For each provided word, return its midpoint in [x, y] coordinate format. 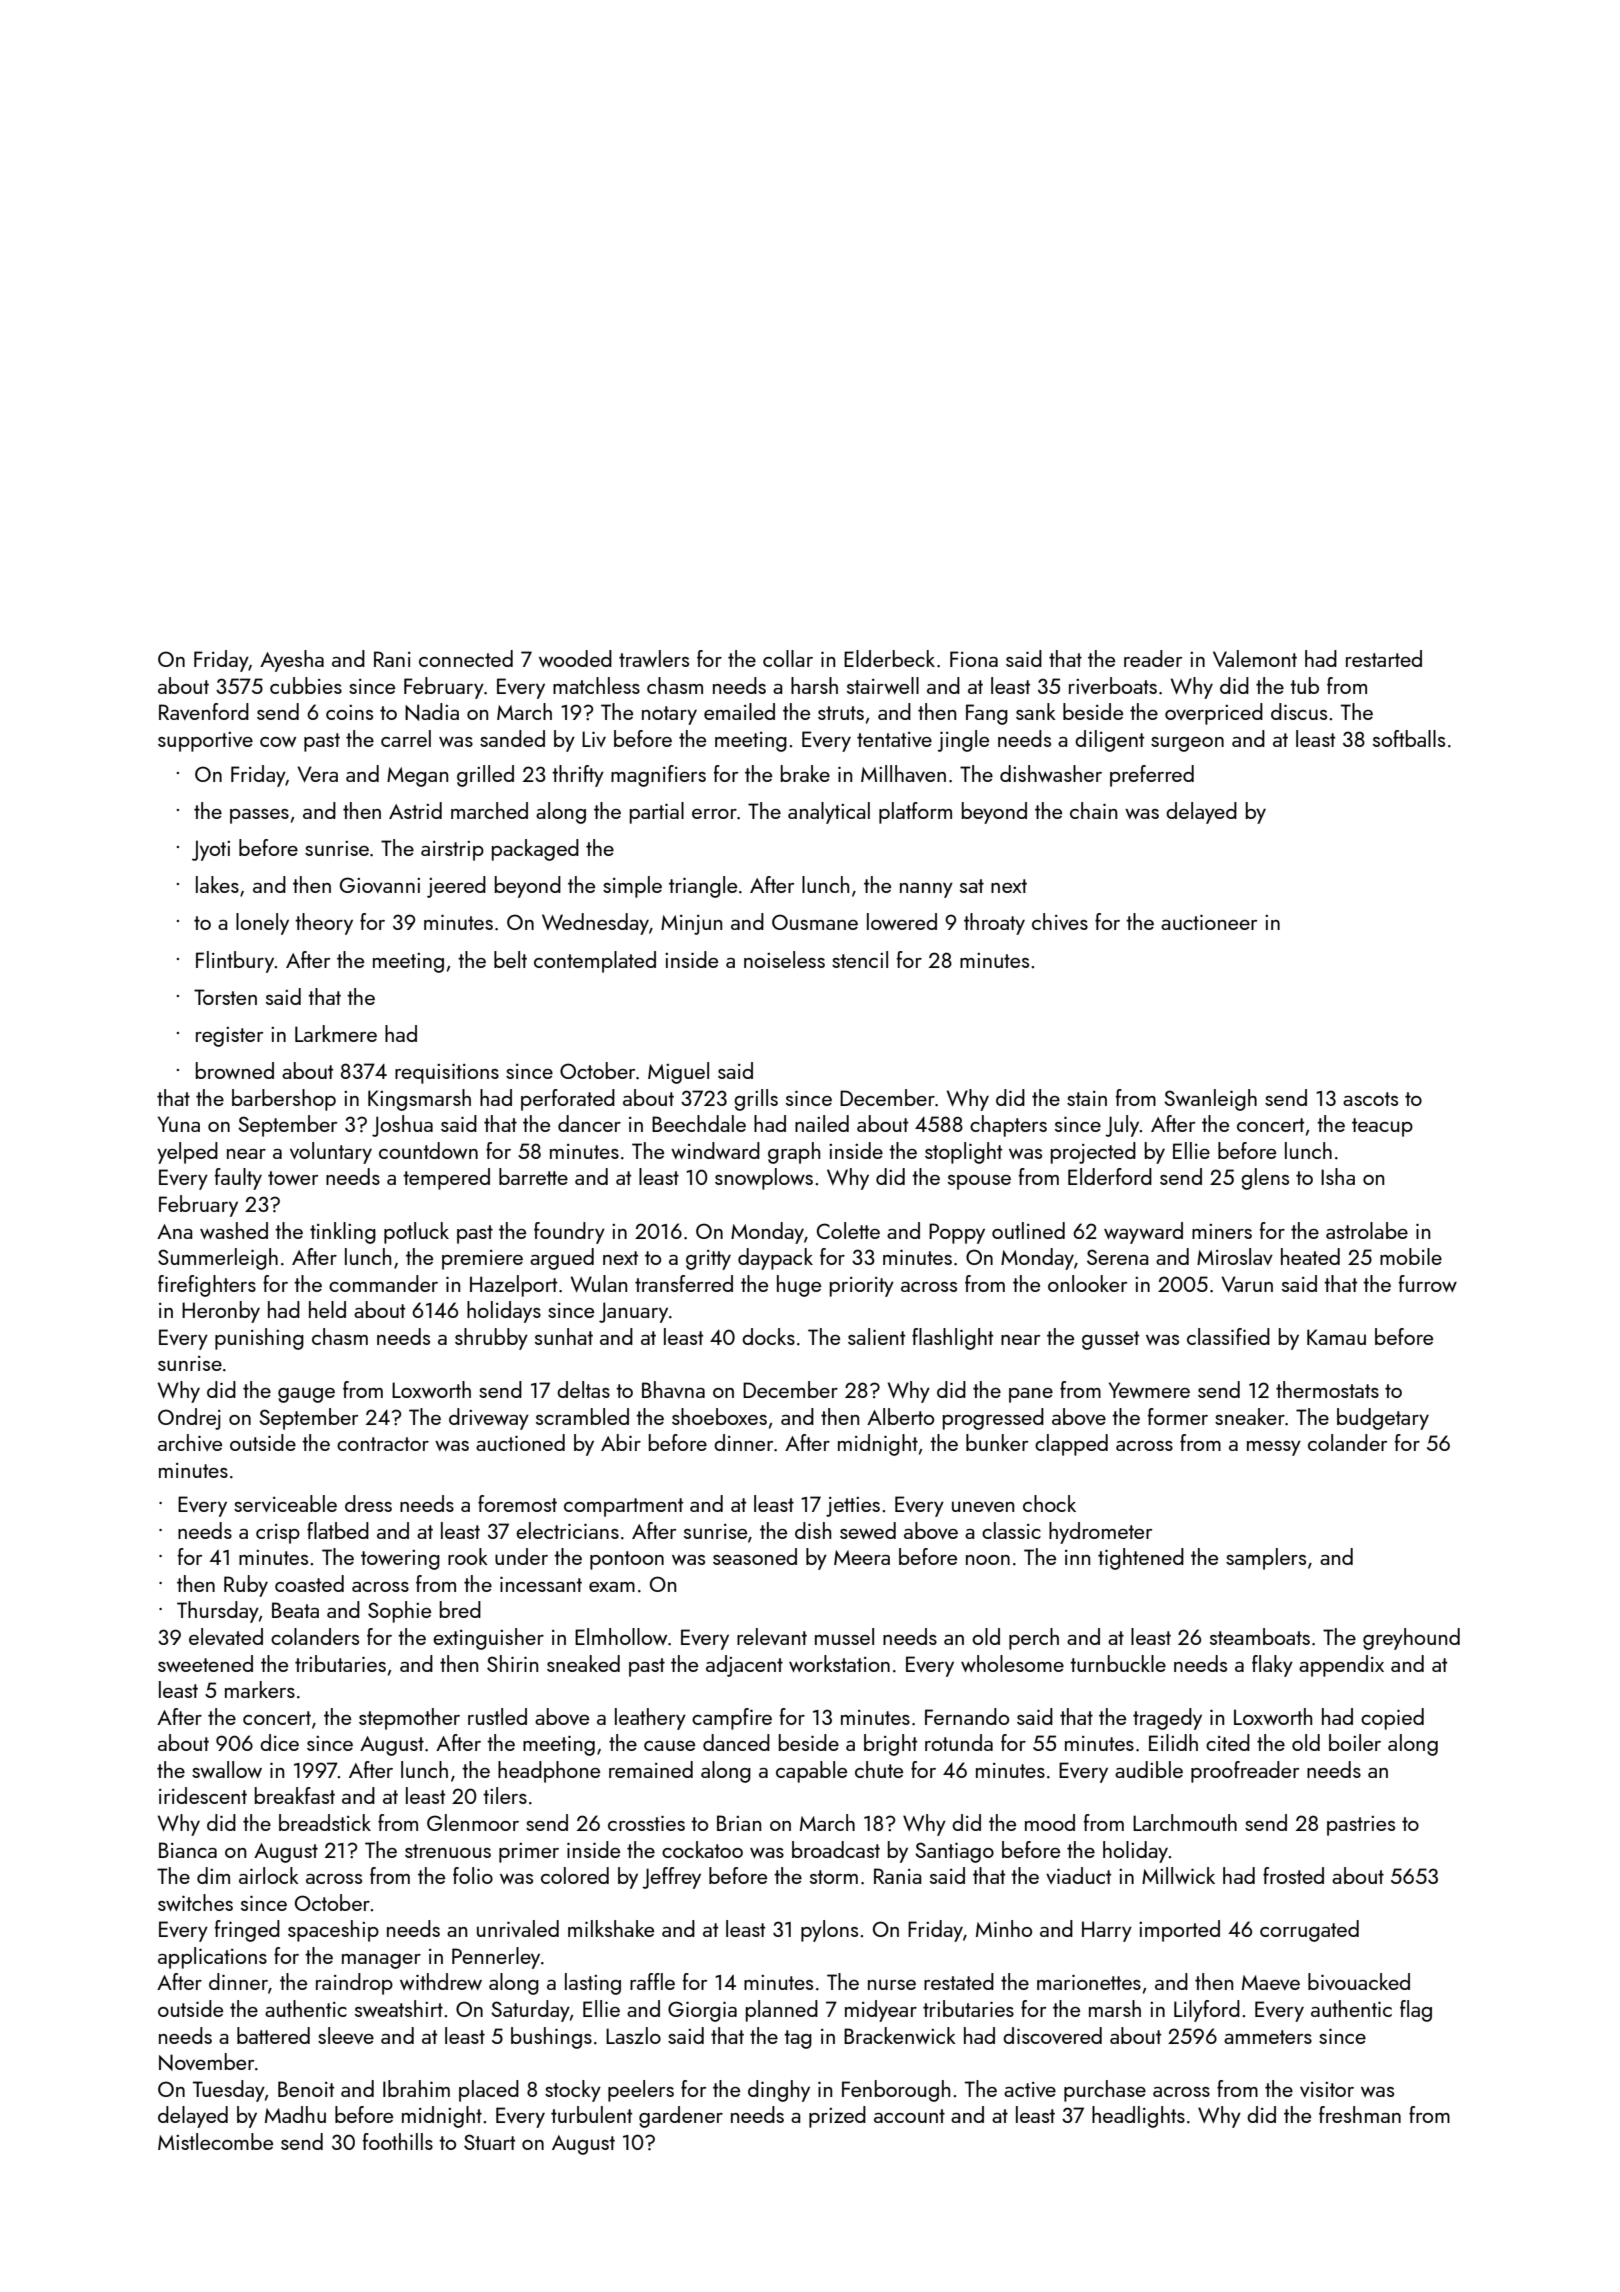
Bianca [188, 1850]
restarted [1384, 658]
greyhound [1411, 1639]
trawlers [654, 658]
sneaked [583, 1663]
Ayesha [292, 661]
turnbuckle [1118, 1663]
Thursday [218, 1612]
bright [890, 1745]
